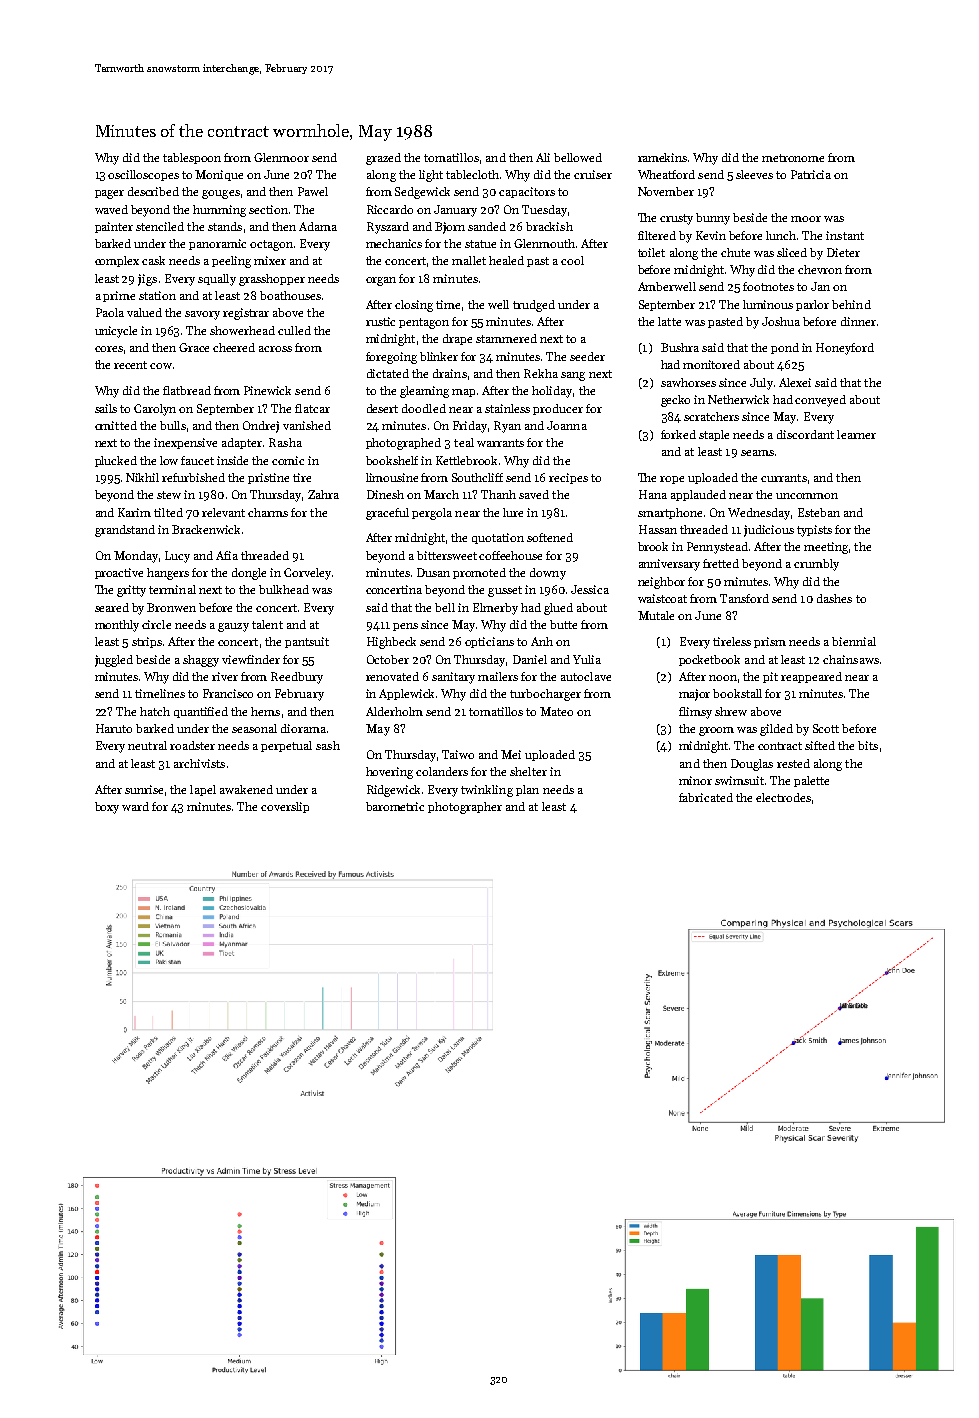 This document has height=1418, width=979. I want to click on boxy, so click(107, 808).
